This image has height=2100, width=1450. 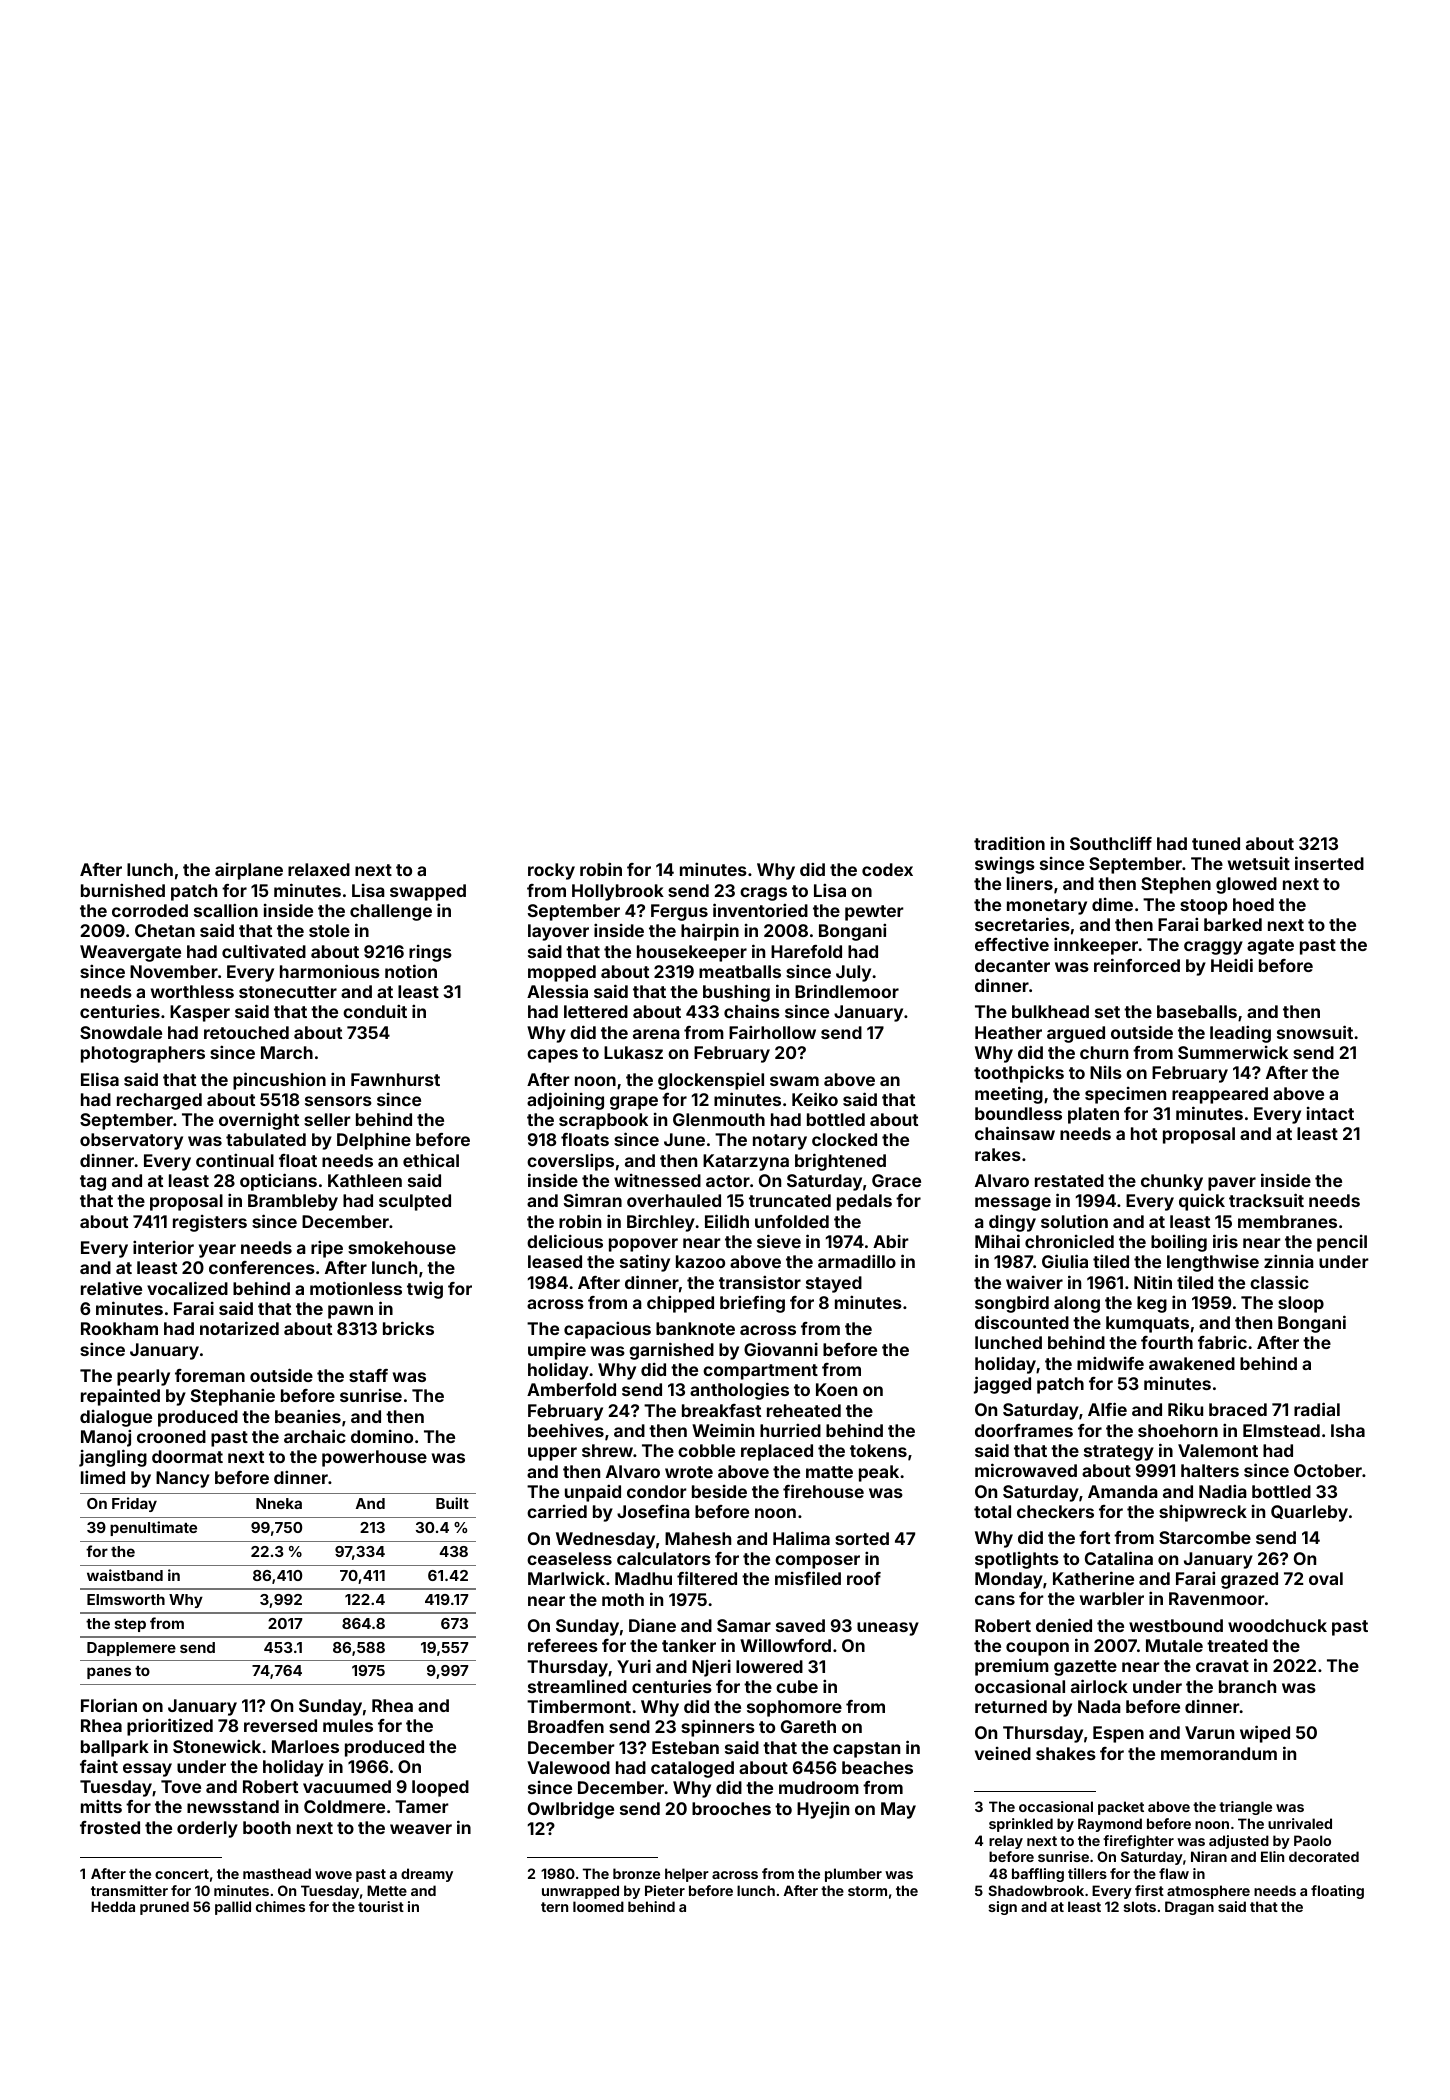 What do you see at coordinates (279, 1503) in the image?
I see `Nneka` at bounding box center [279, 1503].
